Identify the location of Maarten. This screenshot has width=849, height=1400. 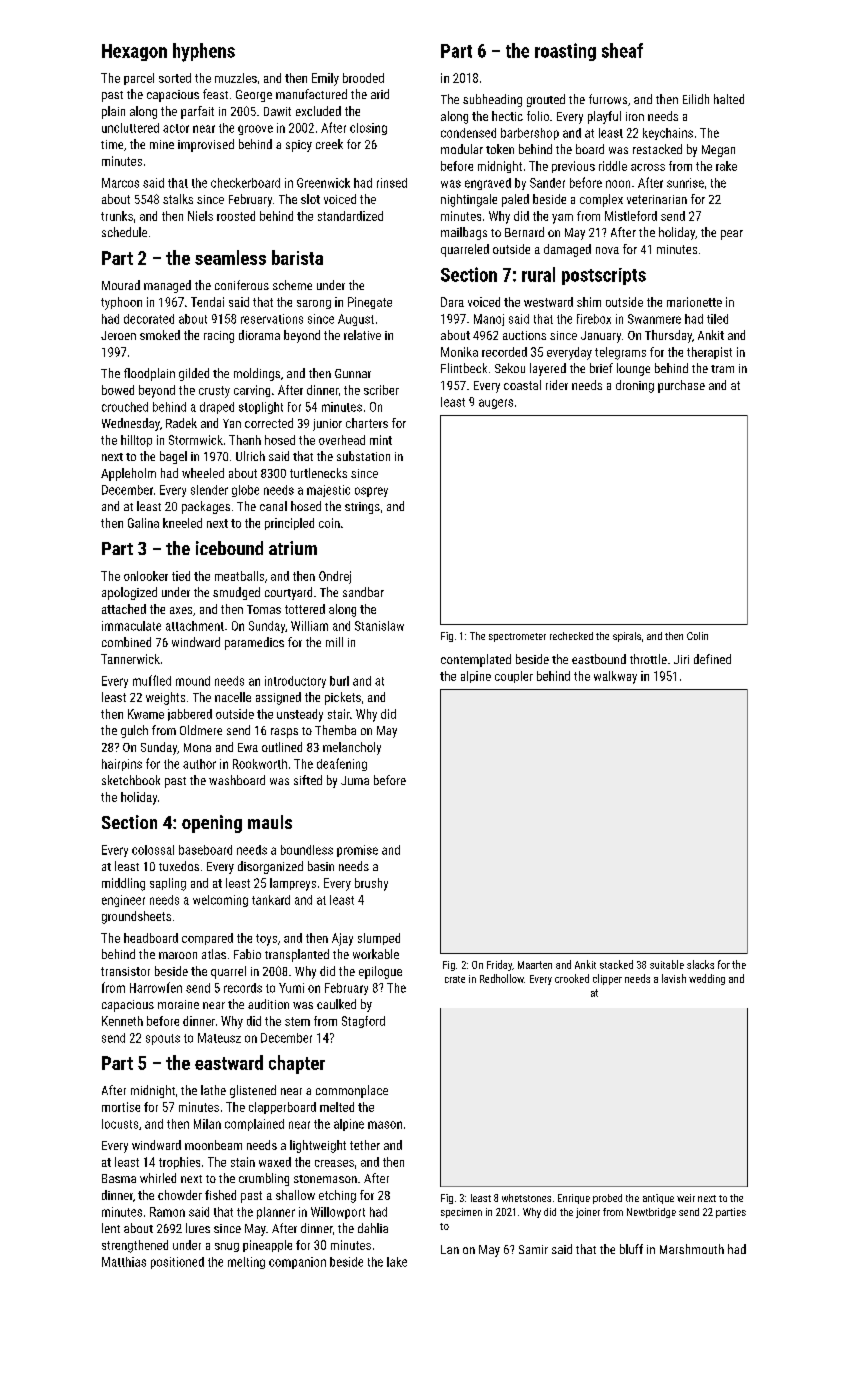
(535, 965).
